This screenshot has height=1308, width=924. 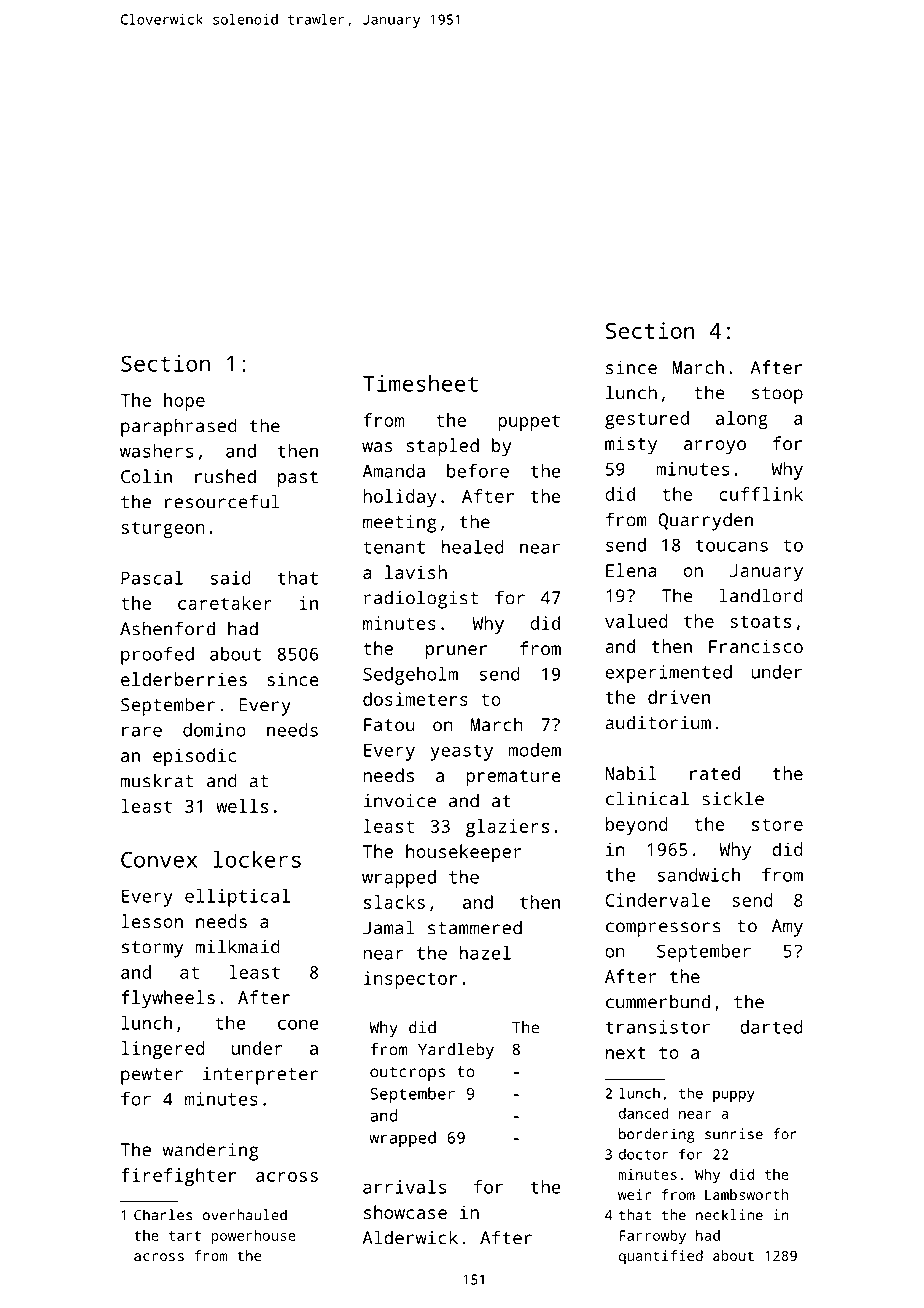 I want to click on cone, so click(x=298, y=1024).
